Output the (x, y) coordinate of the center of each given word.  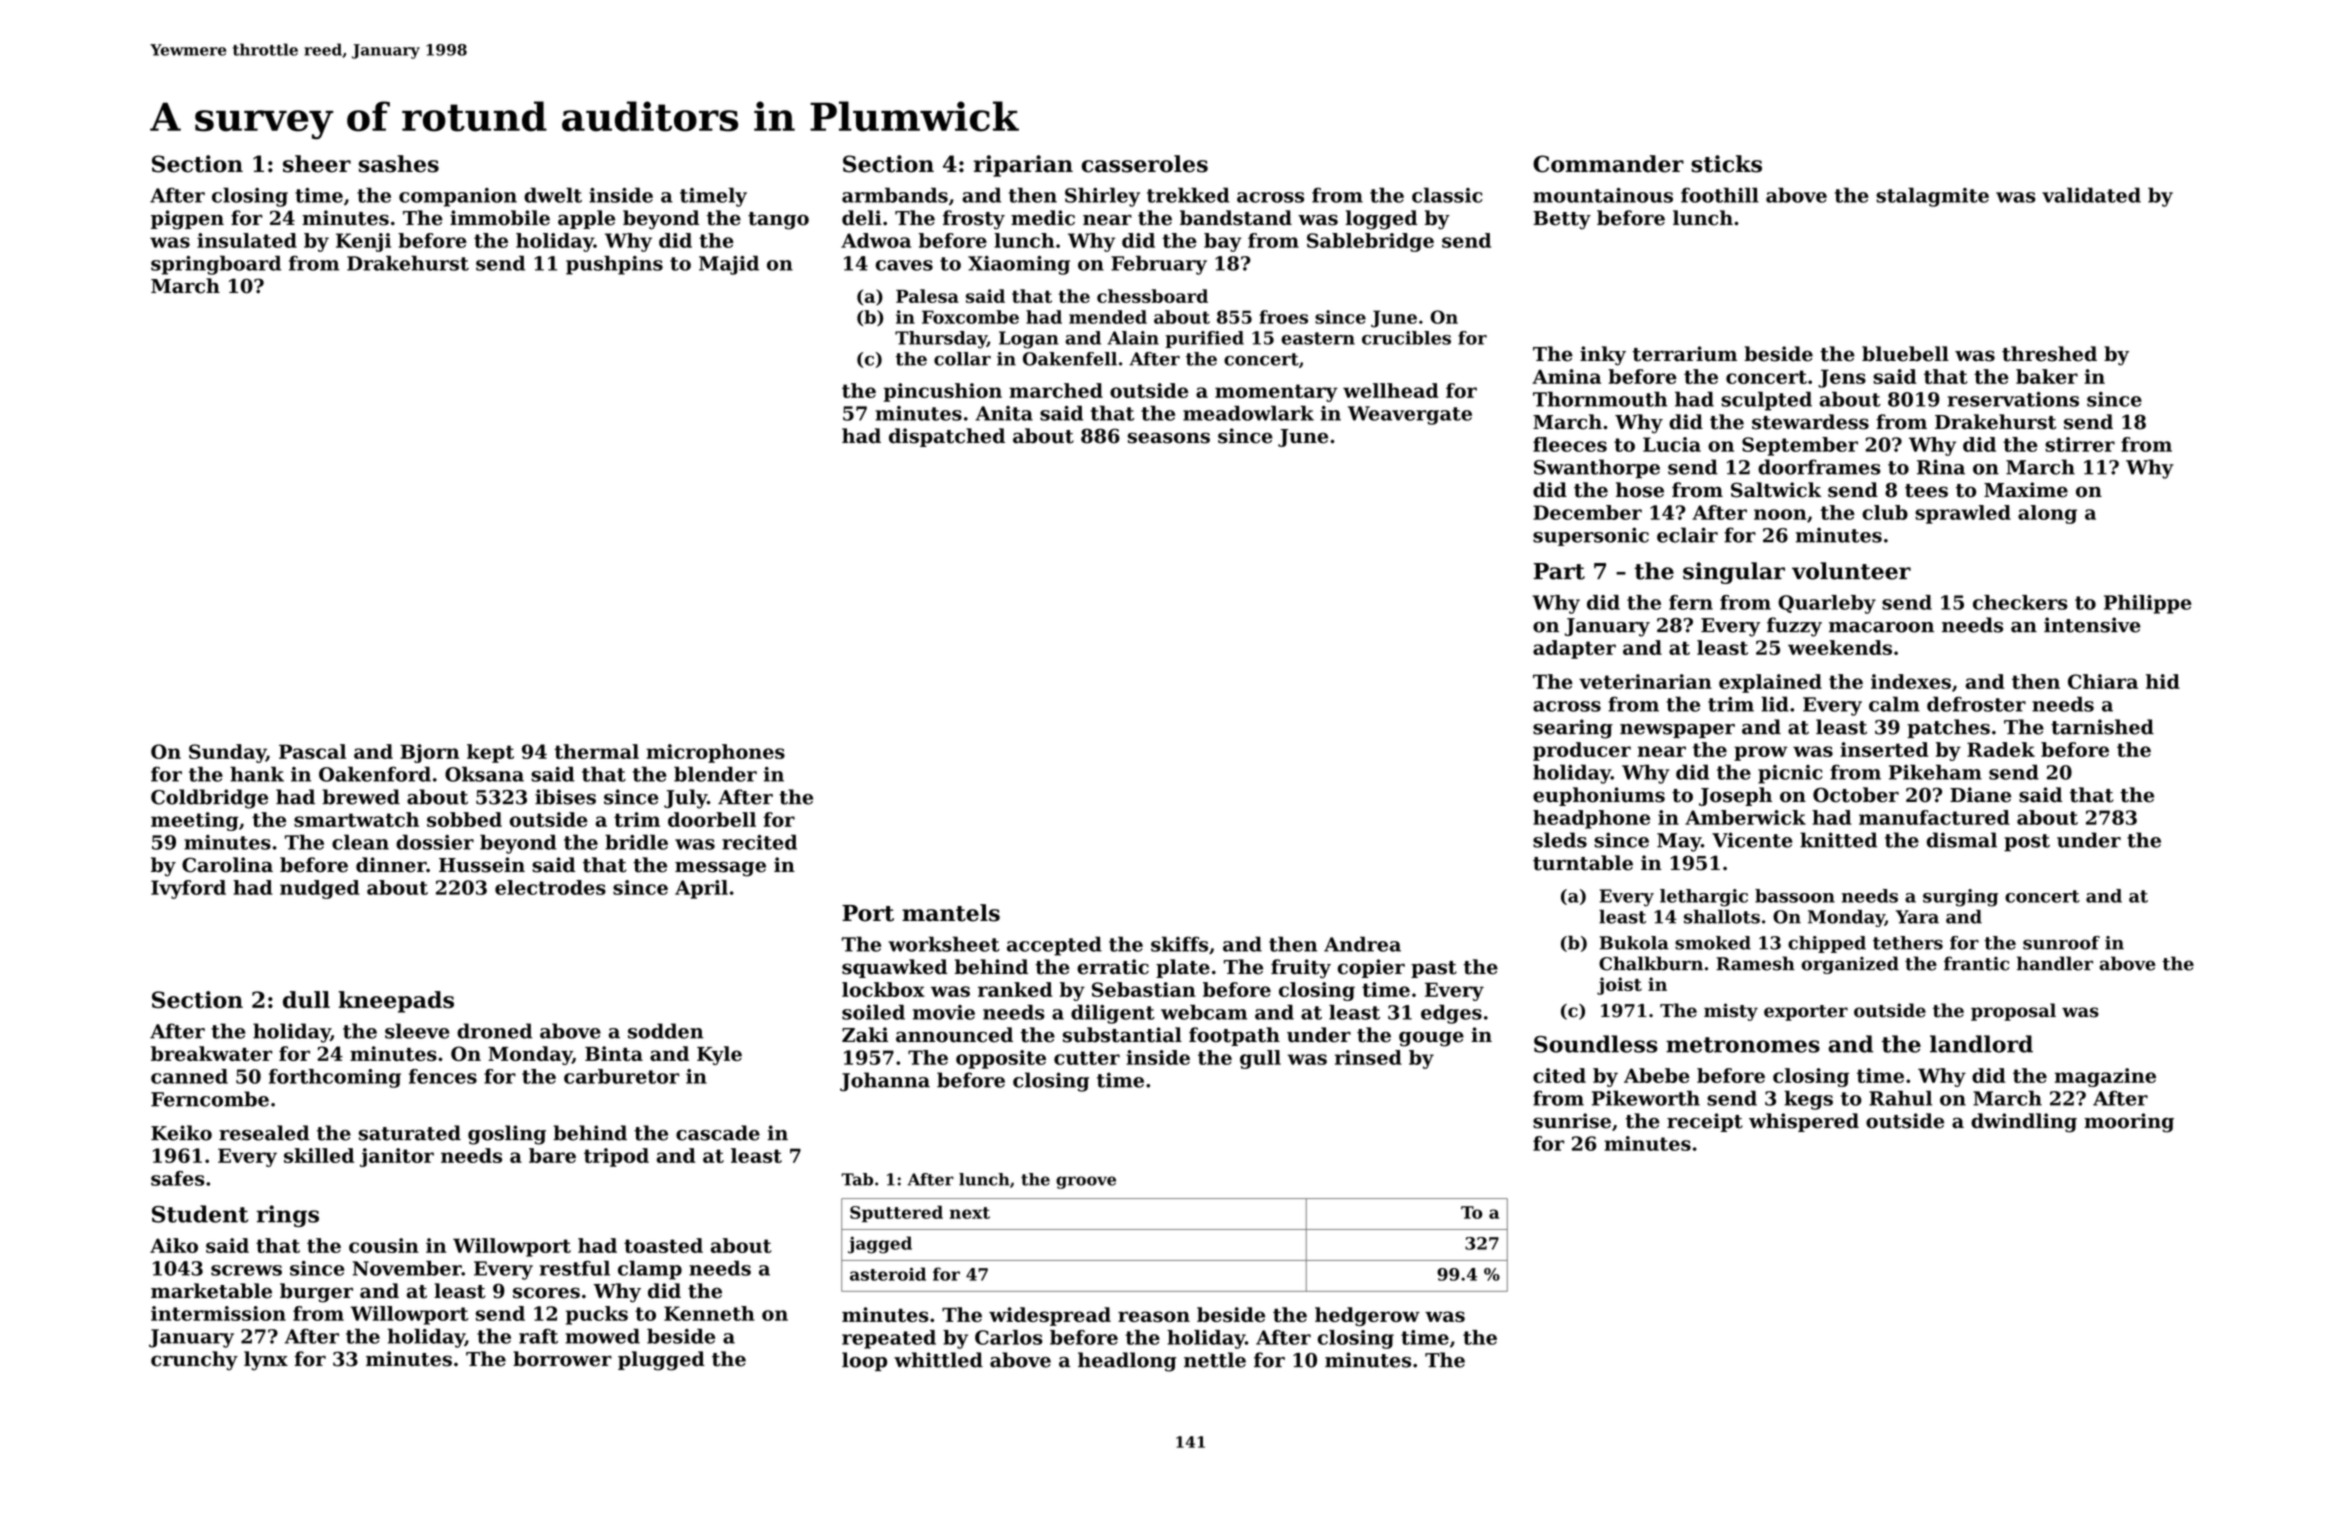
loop (864, 1361)
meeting (195, 821)
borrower (562, 1359)
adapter (1574, 649)
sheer (317, 164)
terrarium (1684, 354)
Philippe (2148, 604)
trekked (1188, 195)
